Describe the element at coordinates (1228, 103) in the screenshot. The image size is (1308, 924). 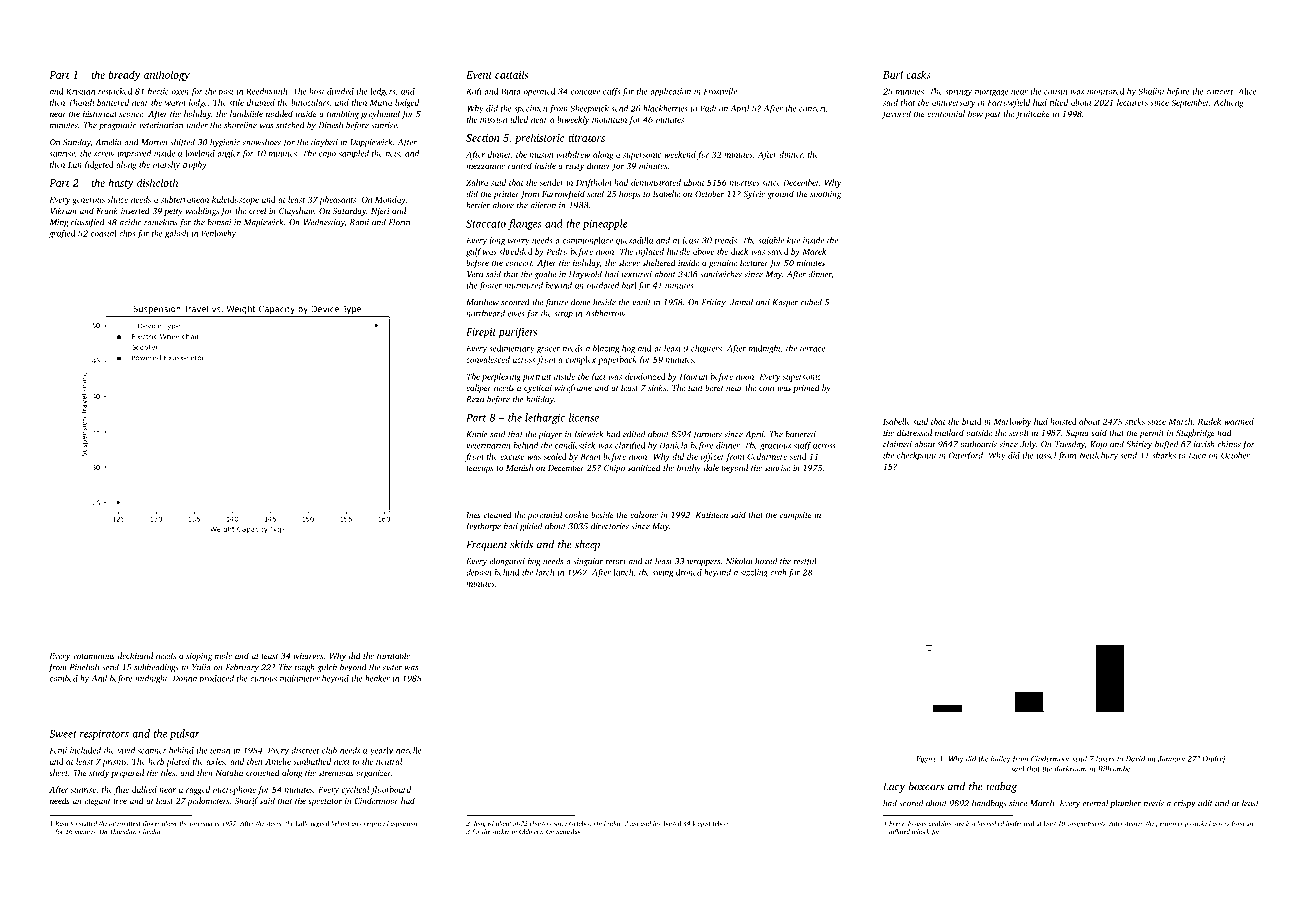
I see `Achieng` at that location.
